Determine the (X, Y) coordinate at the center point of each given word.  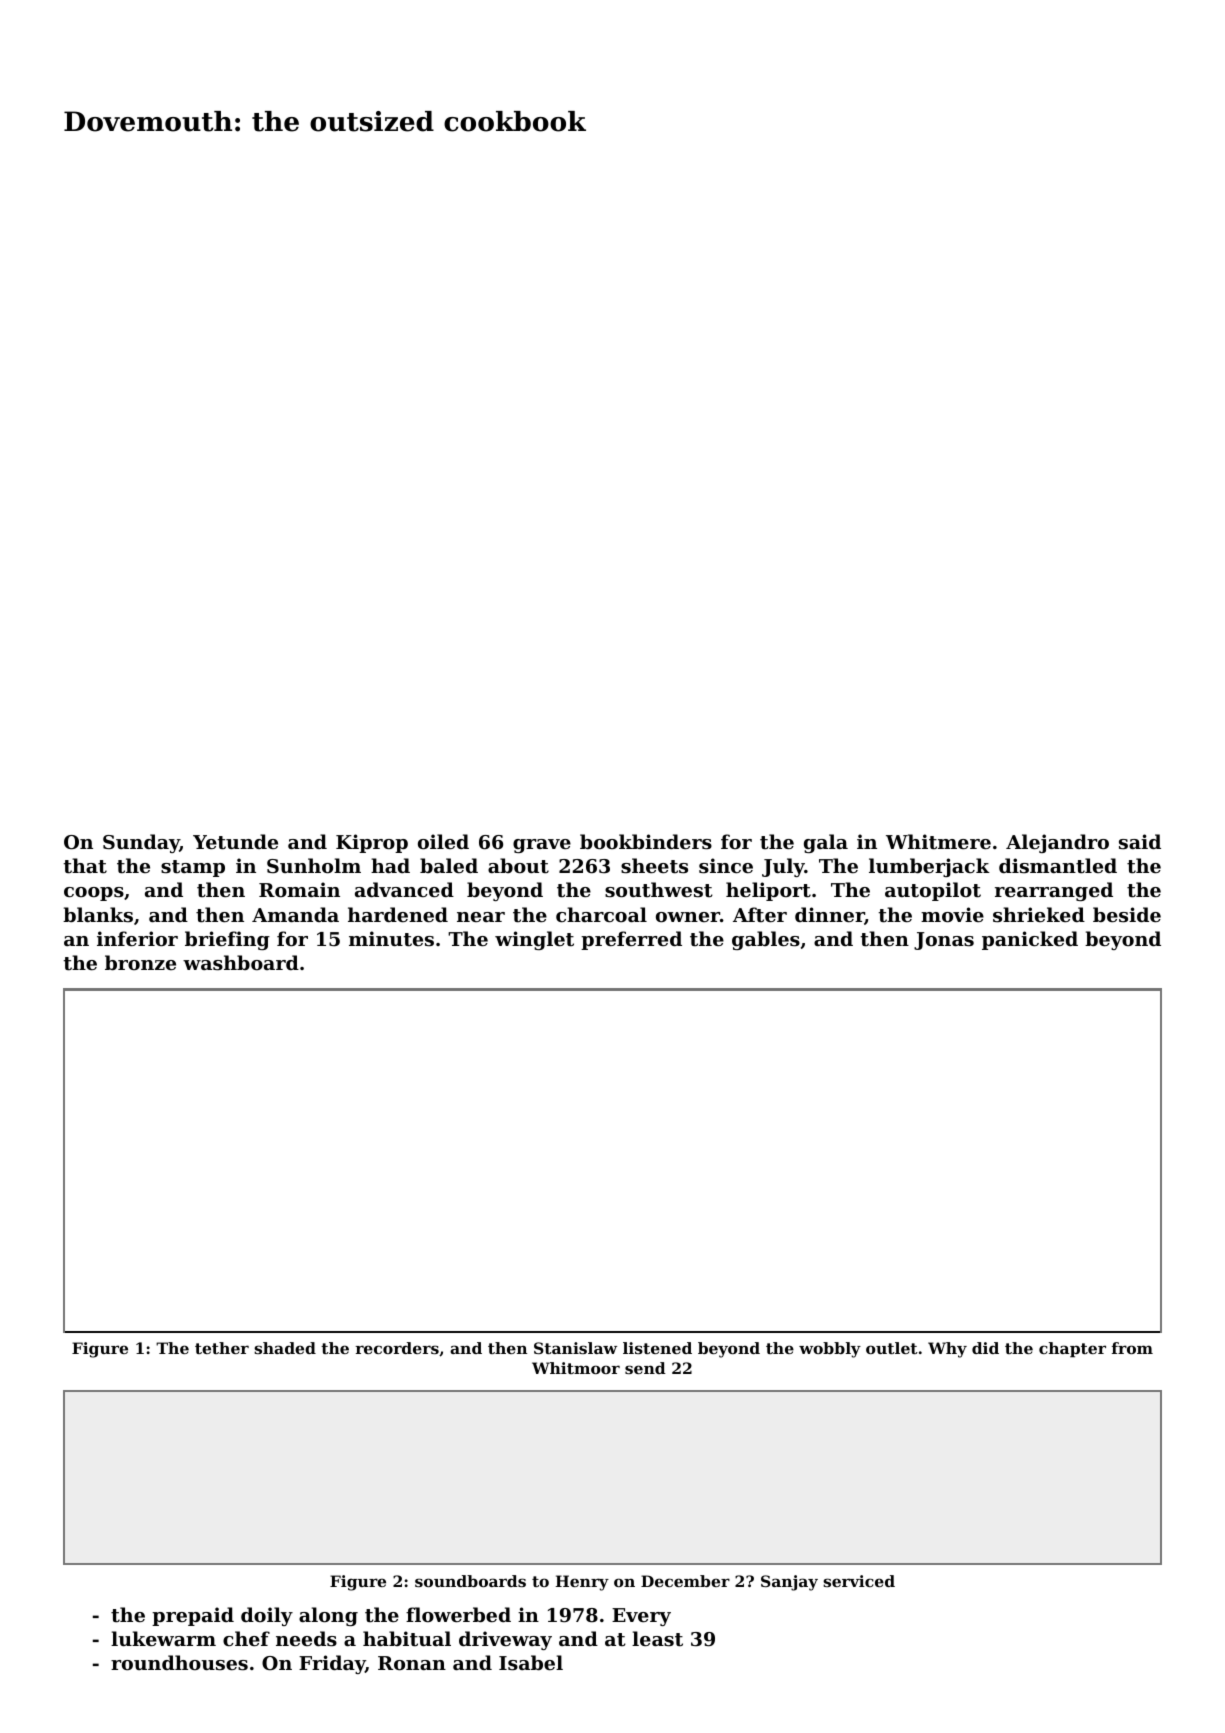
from (1132, 1348)
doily (267, 1616)
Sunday (141, 843)
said (1140, 841)
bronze (140, 962)
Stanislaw (575, 1348)
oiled (443, 841)
